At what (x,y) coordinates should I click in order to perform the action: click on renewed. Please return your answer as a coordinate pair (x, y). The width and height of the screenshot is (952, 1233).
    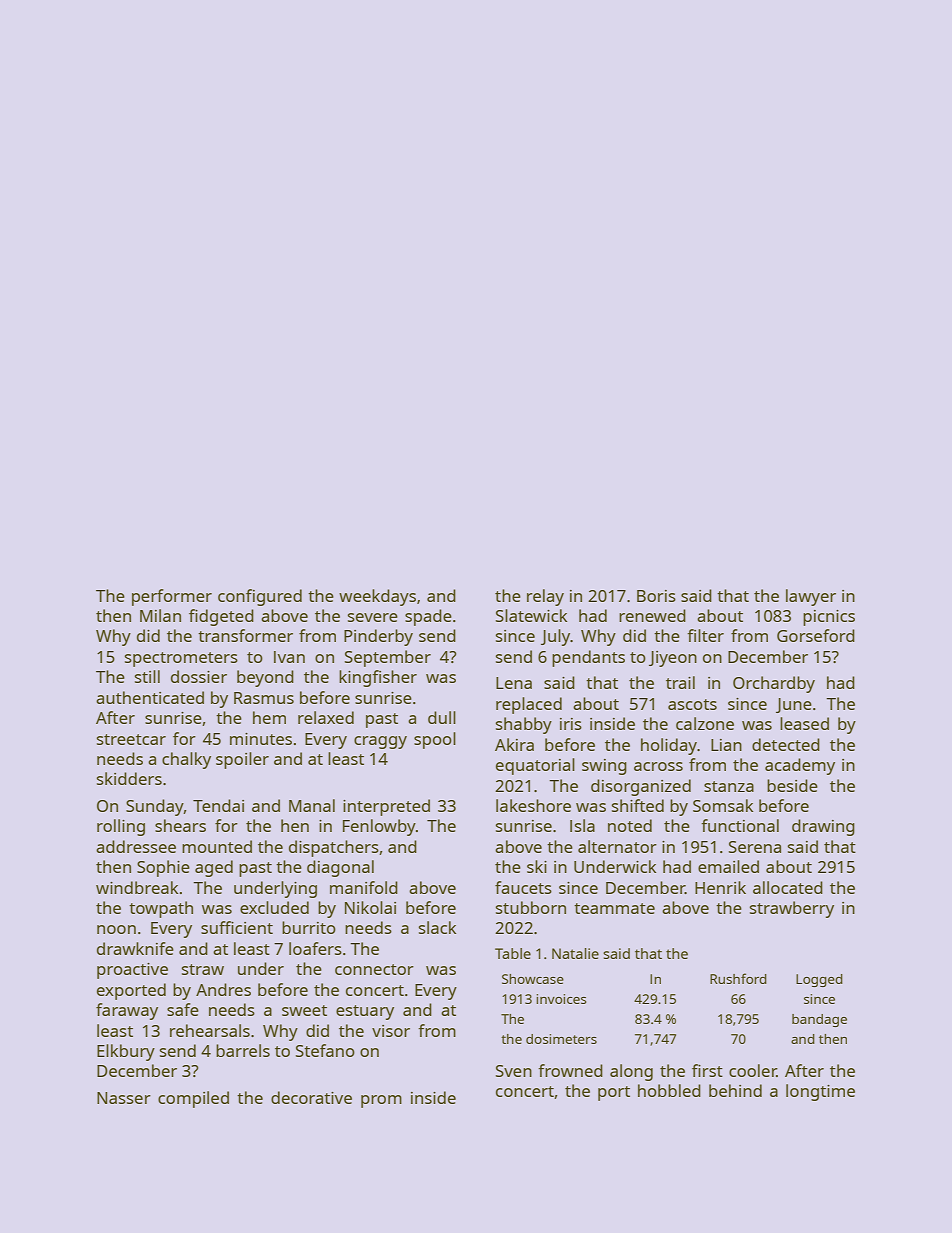
    Looking at the image, I should click on (652, 615).
